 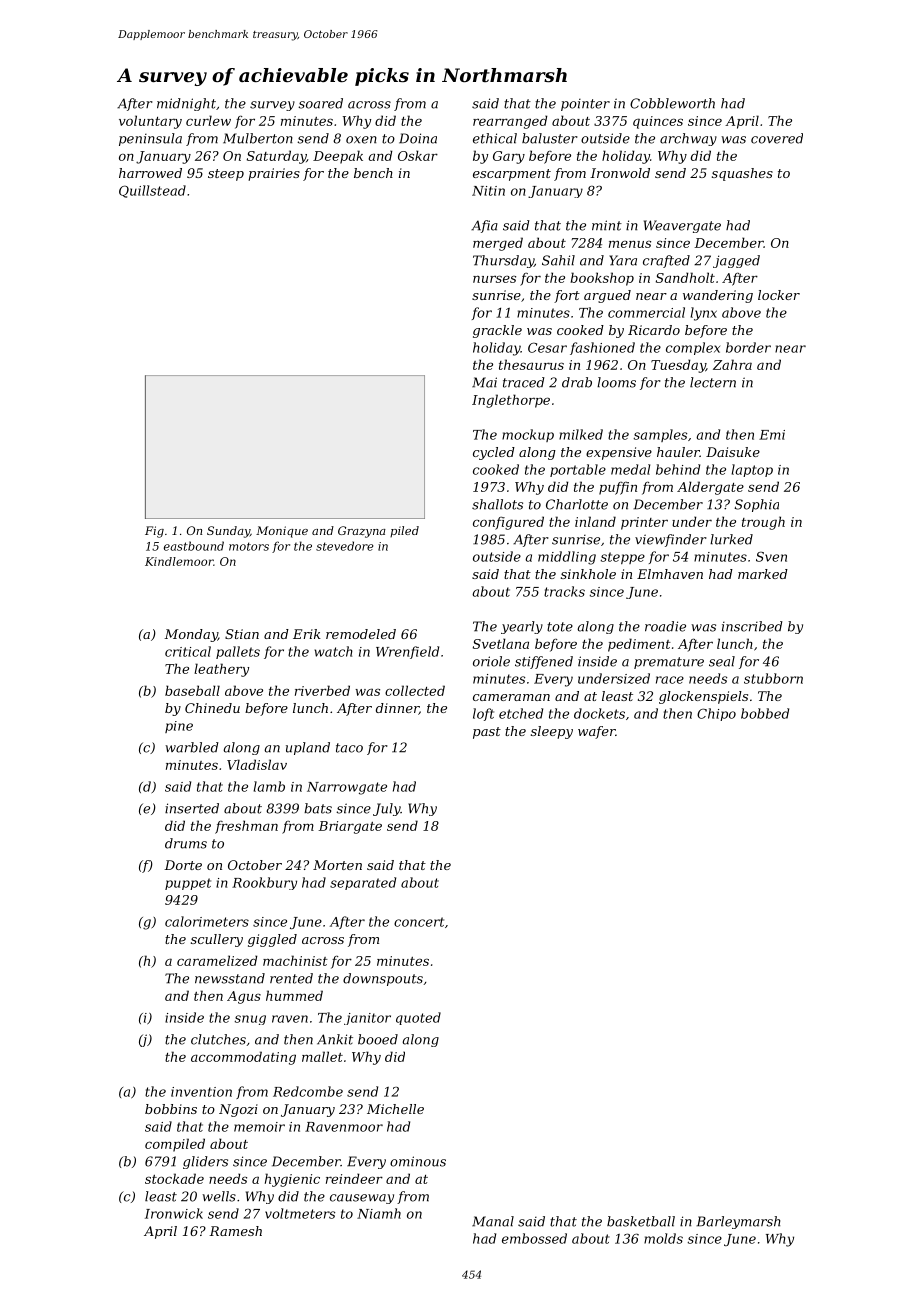 What do you see at coordinates (179, 561) in the screenshot?
I see `Kindlemoor` at bounding box center [179, 561].
